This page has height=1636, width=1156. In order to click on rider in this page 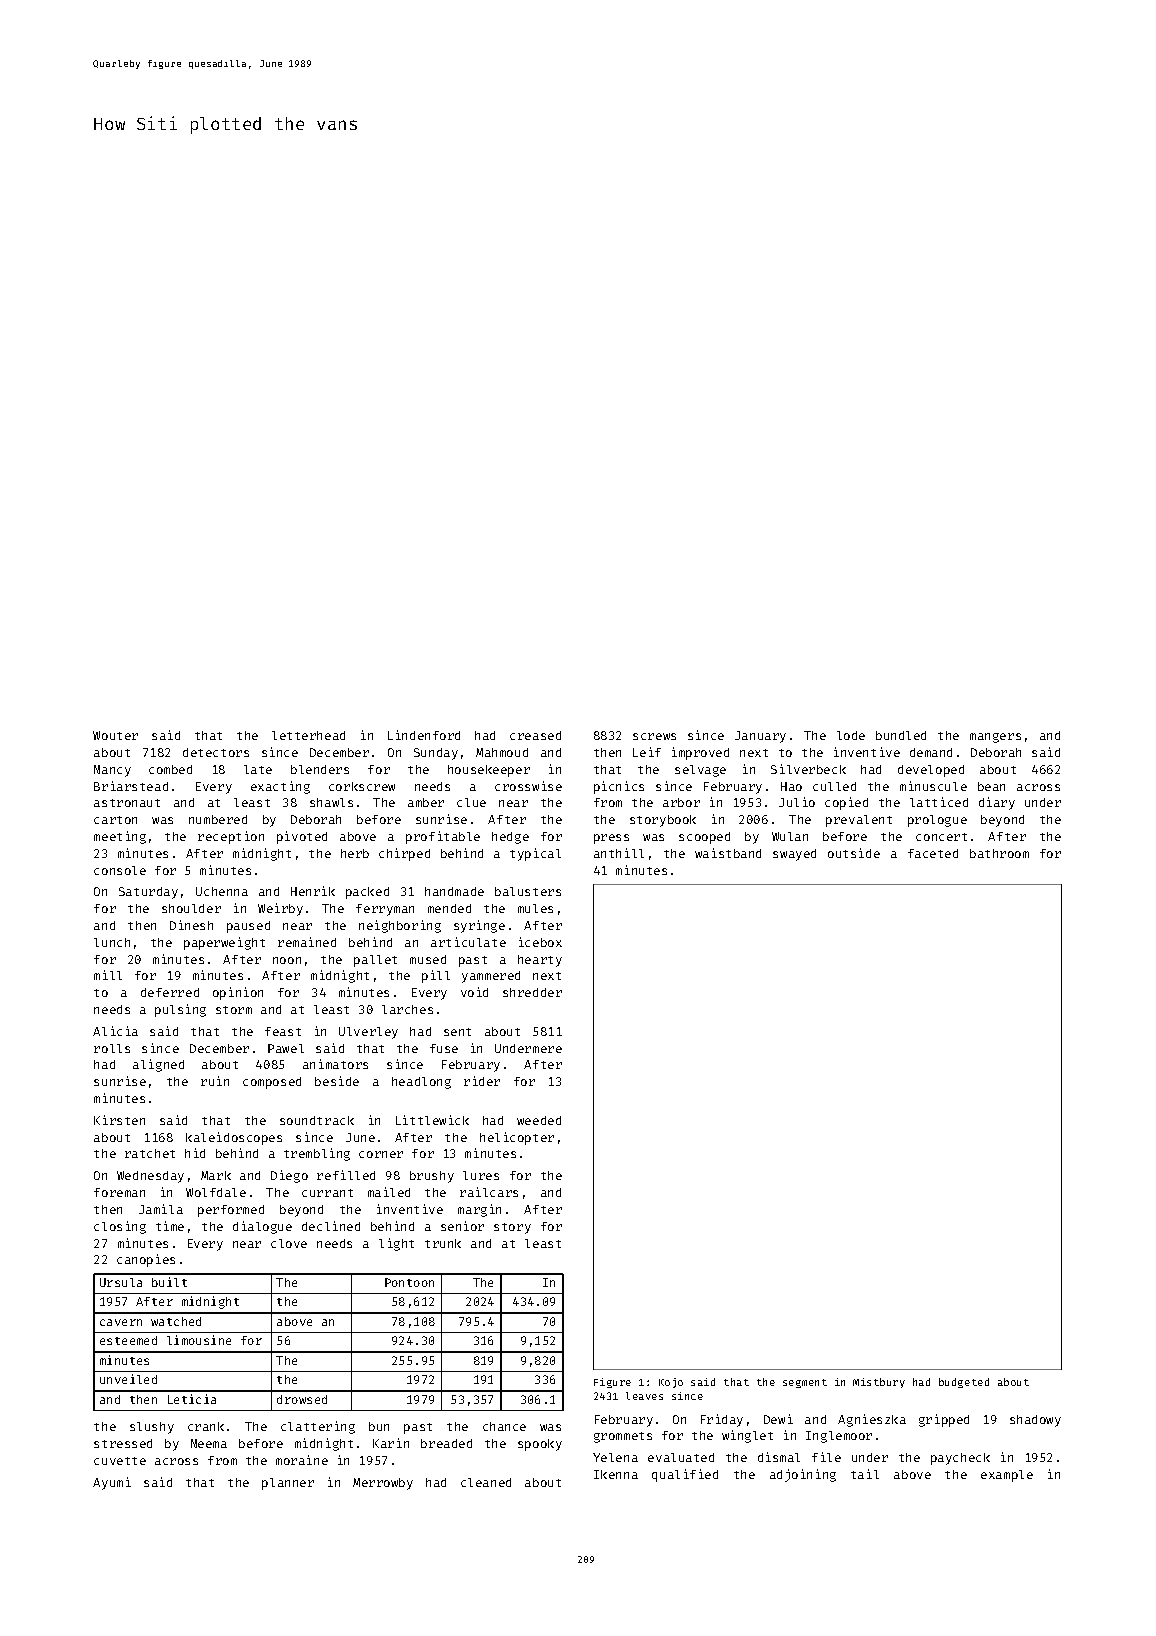, I will do `click(482, 1081)`.
